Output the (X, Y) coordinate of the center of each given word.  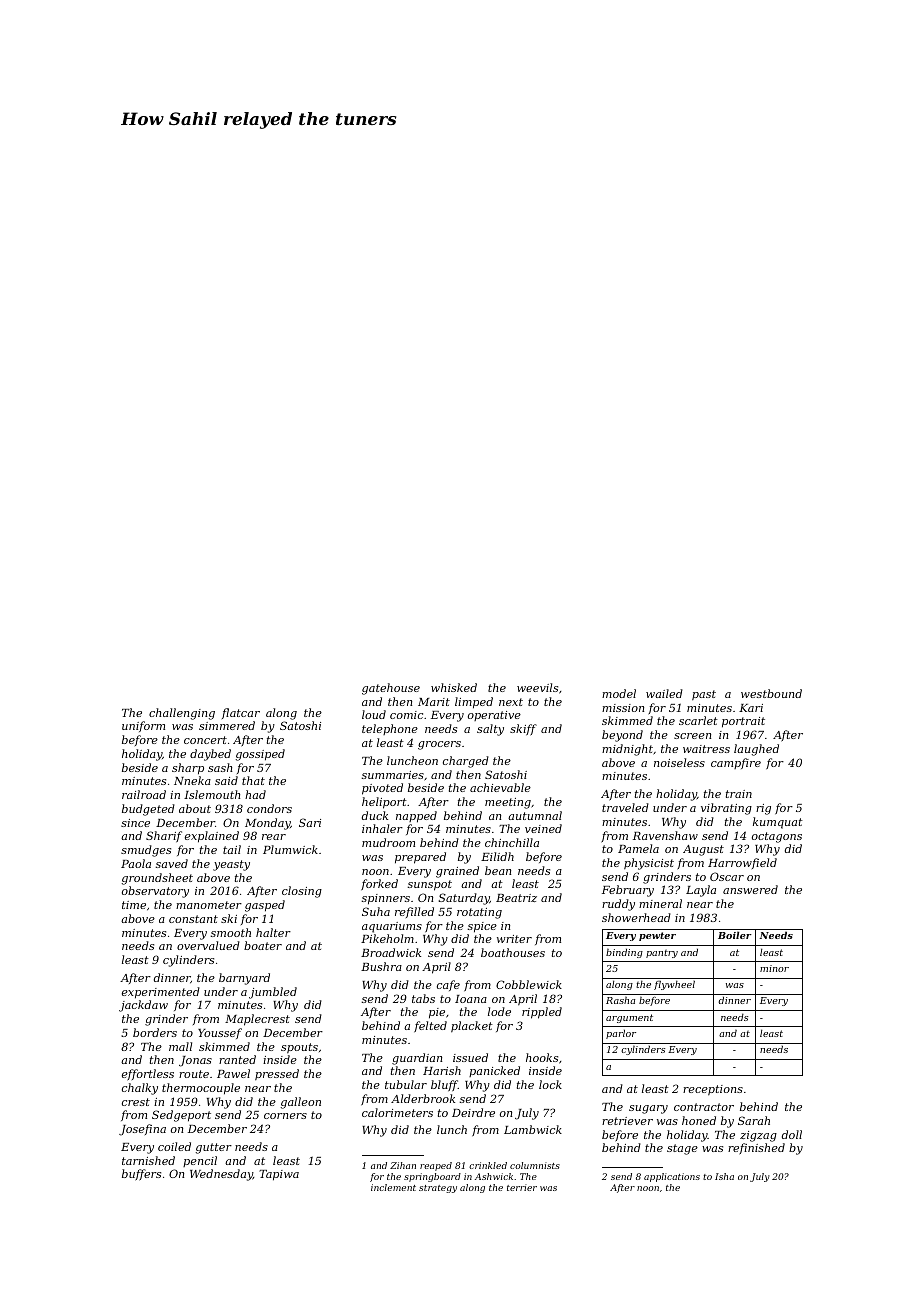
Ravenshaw (665, 835)
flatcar (241, 713)
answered (750, 889)
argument (629, 1018)
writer (514, 939)
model (619, 693)
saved (172, 863)
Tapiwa (279, 1175)
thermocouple (201, 1089)
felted (430, 1026)
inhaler (382, 828)
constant (193, 919)
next (511, 702)
